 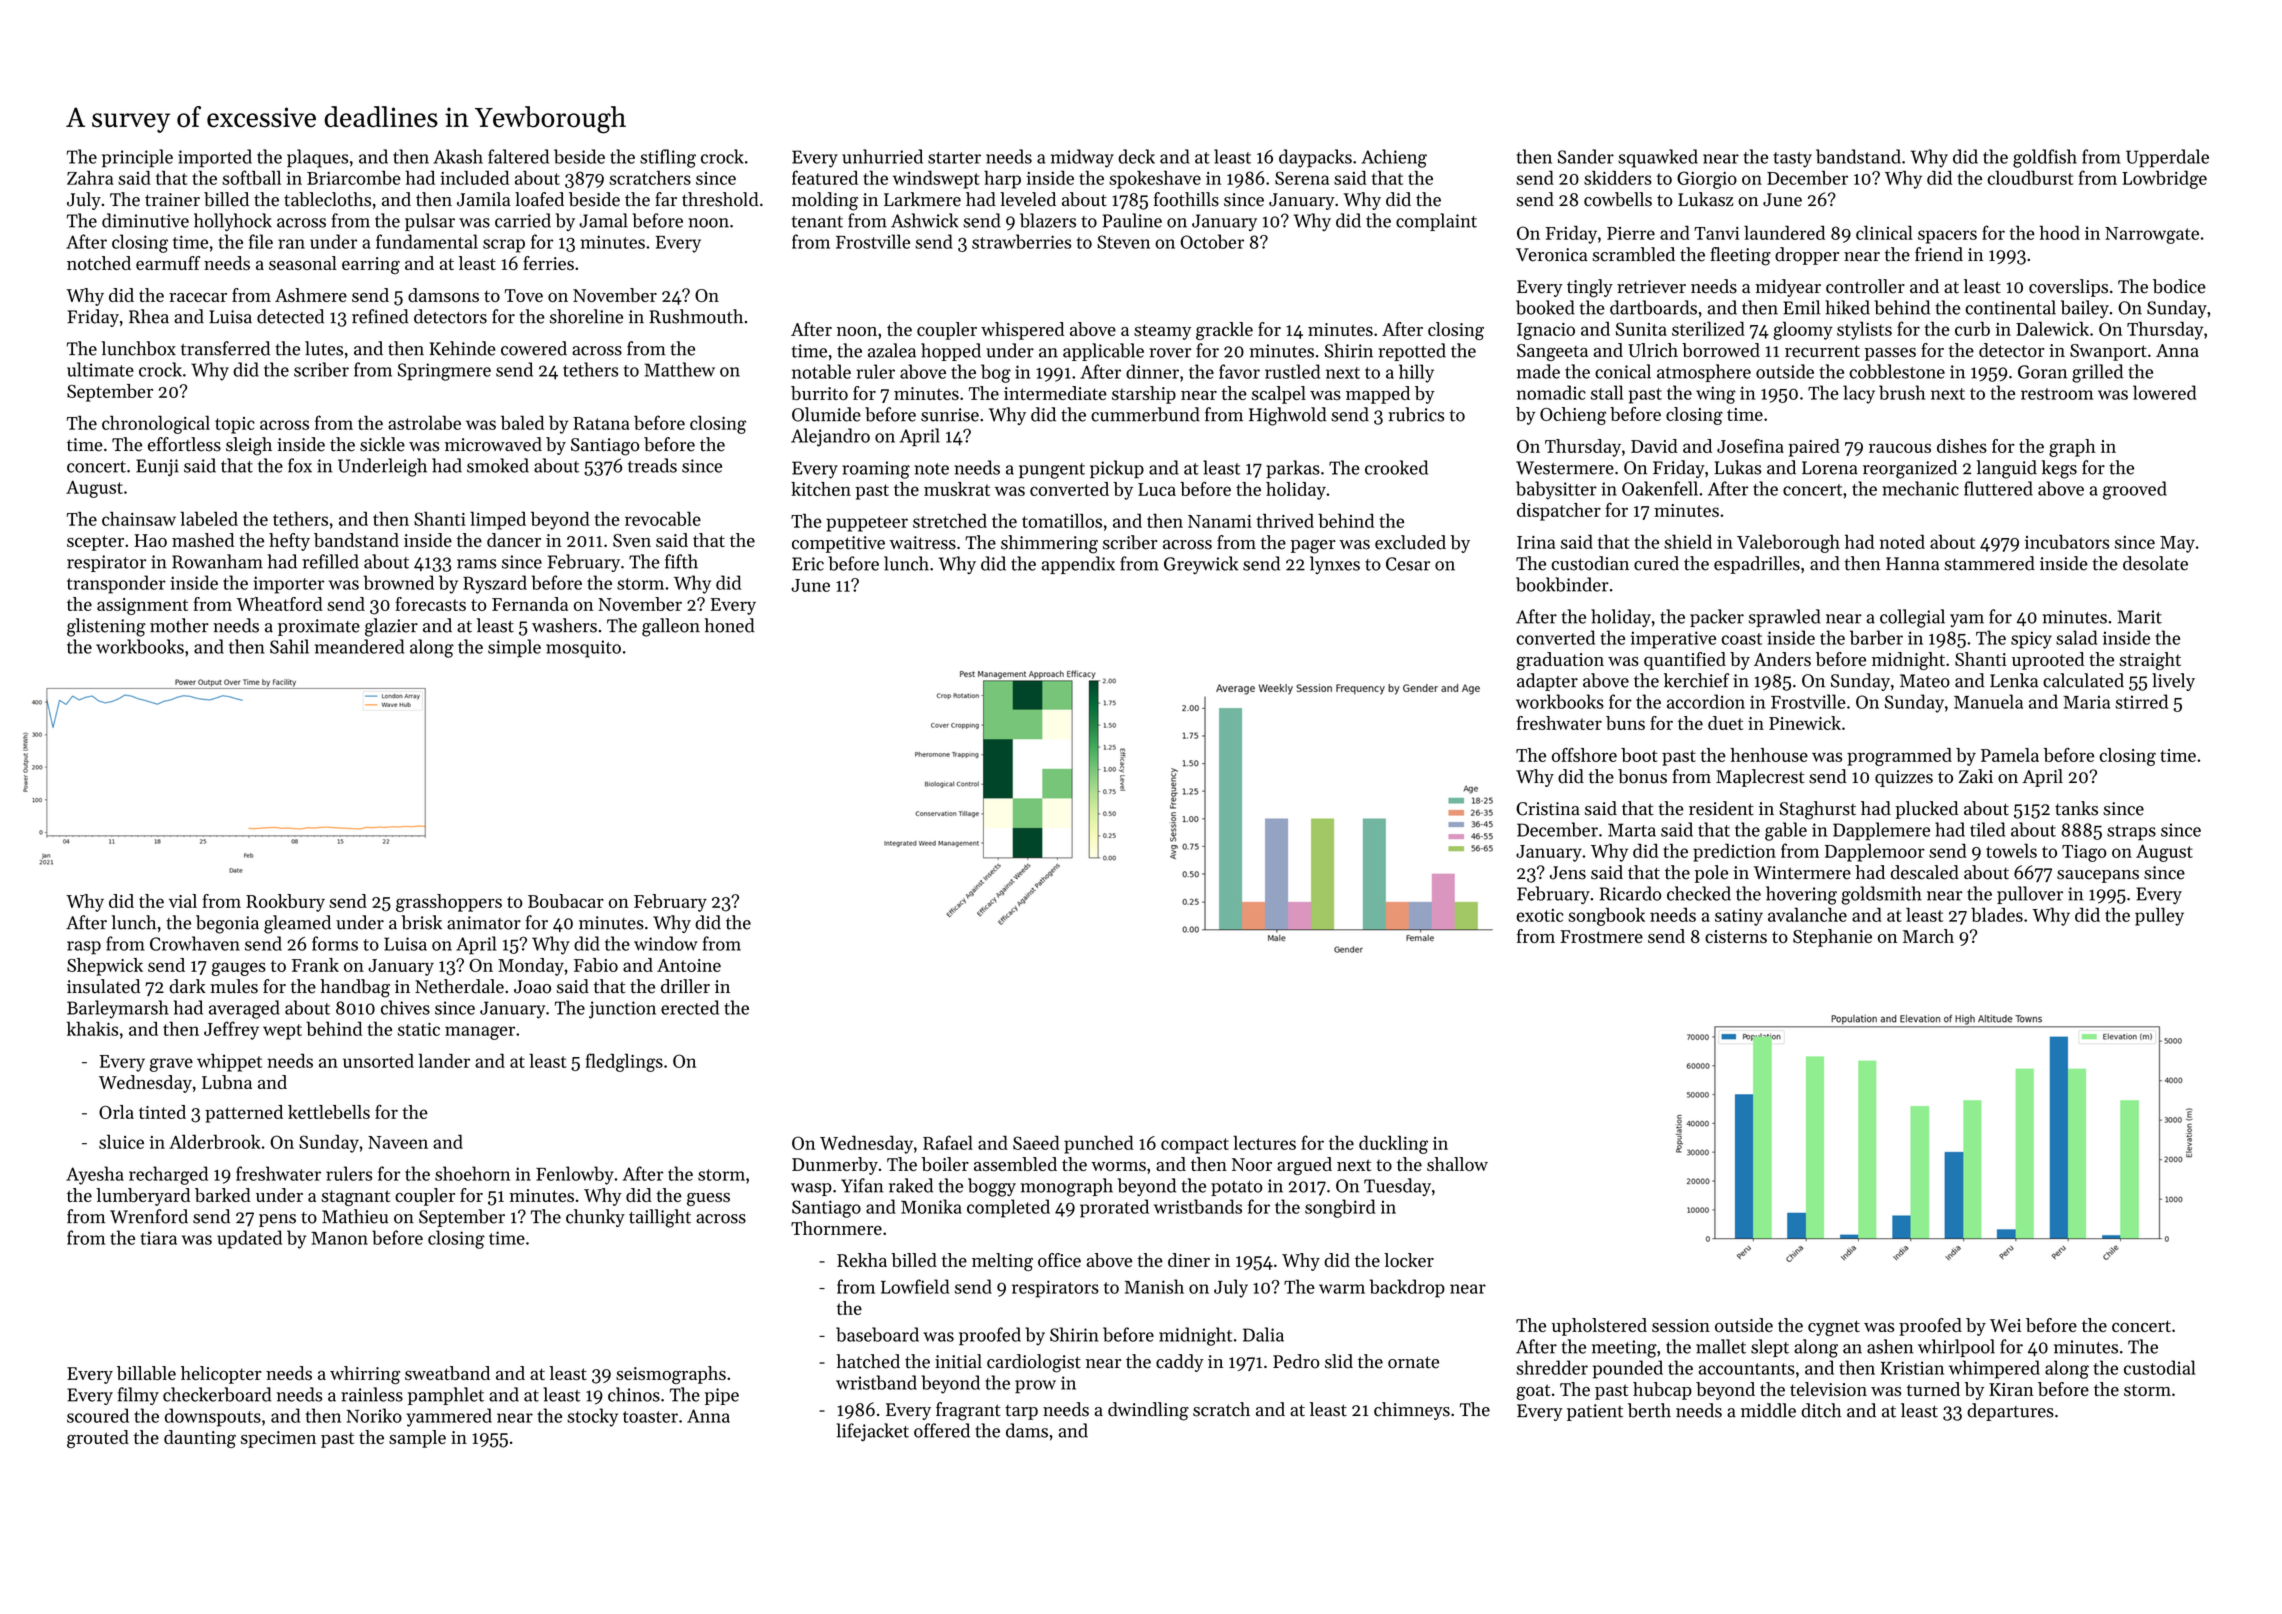 I want to click on Rookbury, so click(x=285, y=903).
